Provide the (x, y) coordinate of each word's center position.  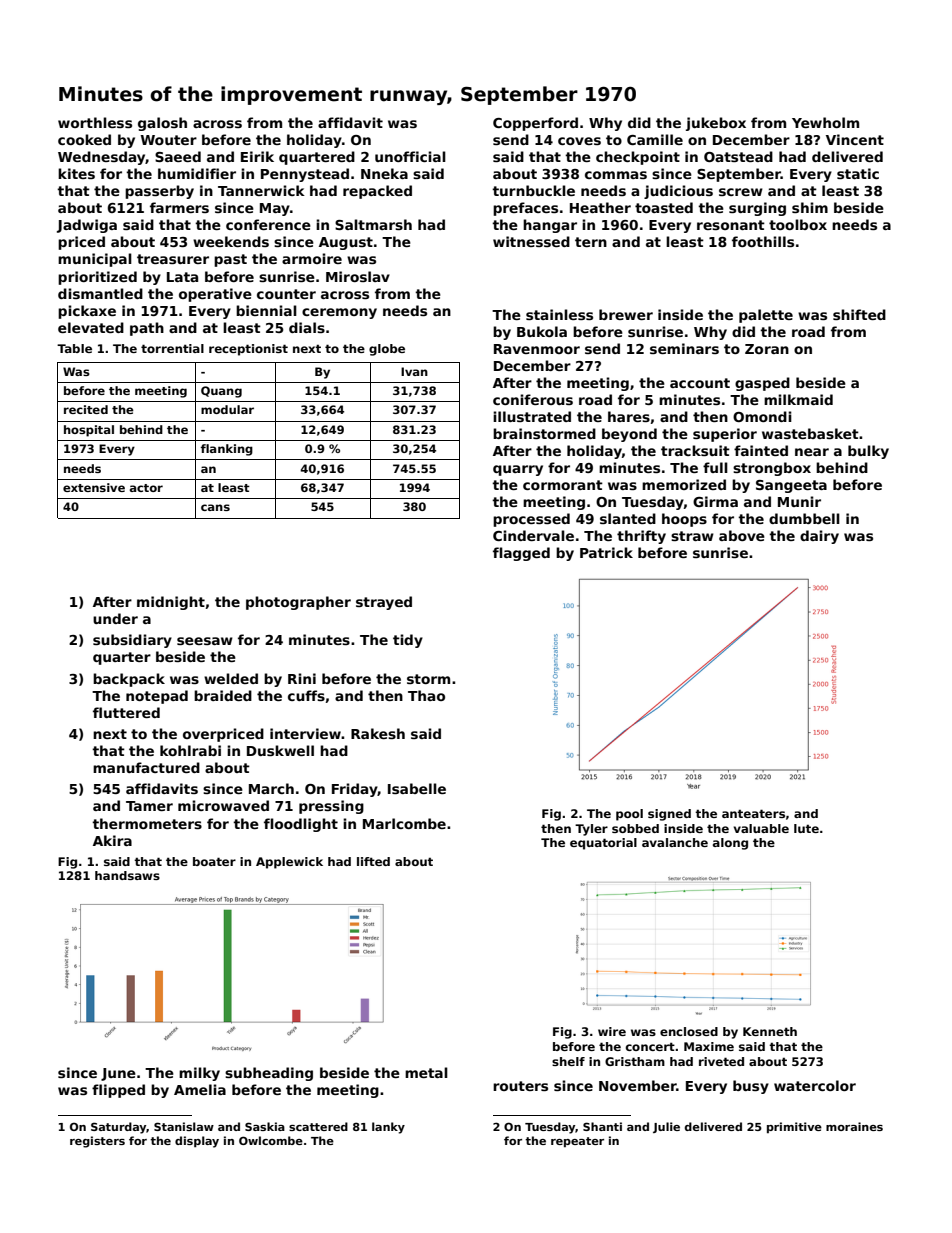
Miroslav (358, 276)
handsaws (127, 875)
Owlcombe (271, 1140)
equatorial (603, 844)
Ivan (414, 371)
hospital (89, 431)
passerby (159, 192)
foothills (763, 241)
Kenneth (770, 1031)
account (700, 383)
